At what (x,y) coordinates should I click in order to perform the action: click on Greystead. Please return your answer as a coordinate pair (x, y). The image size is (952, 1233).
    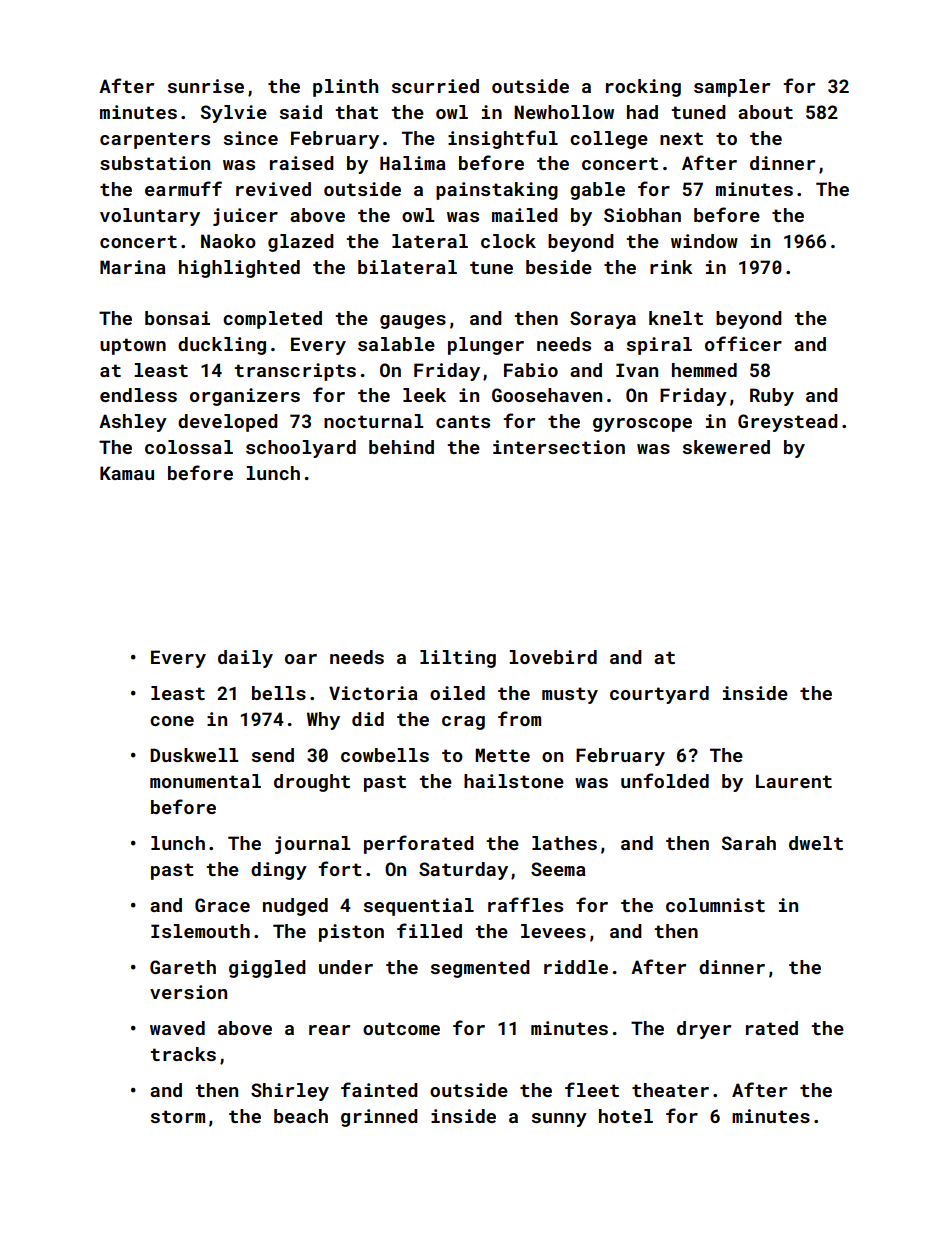
    Looking at the image, I should click on (788, 423).
